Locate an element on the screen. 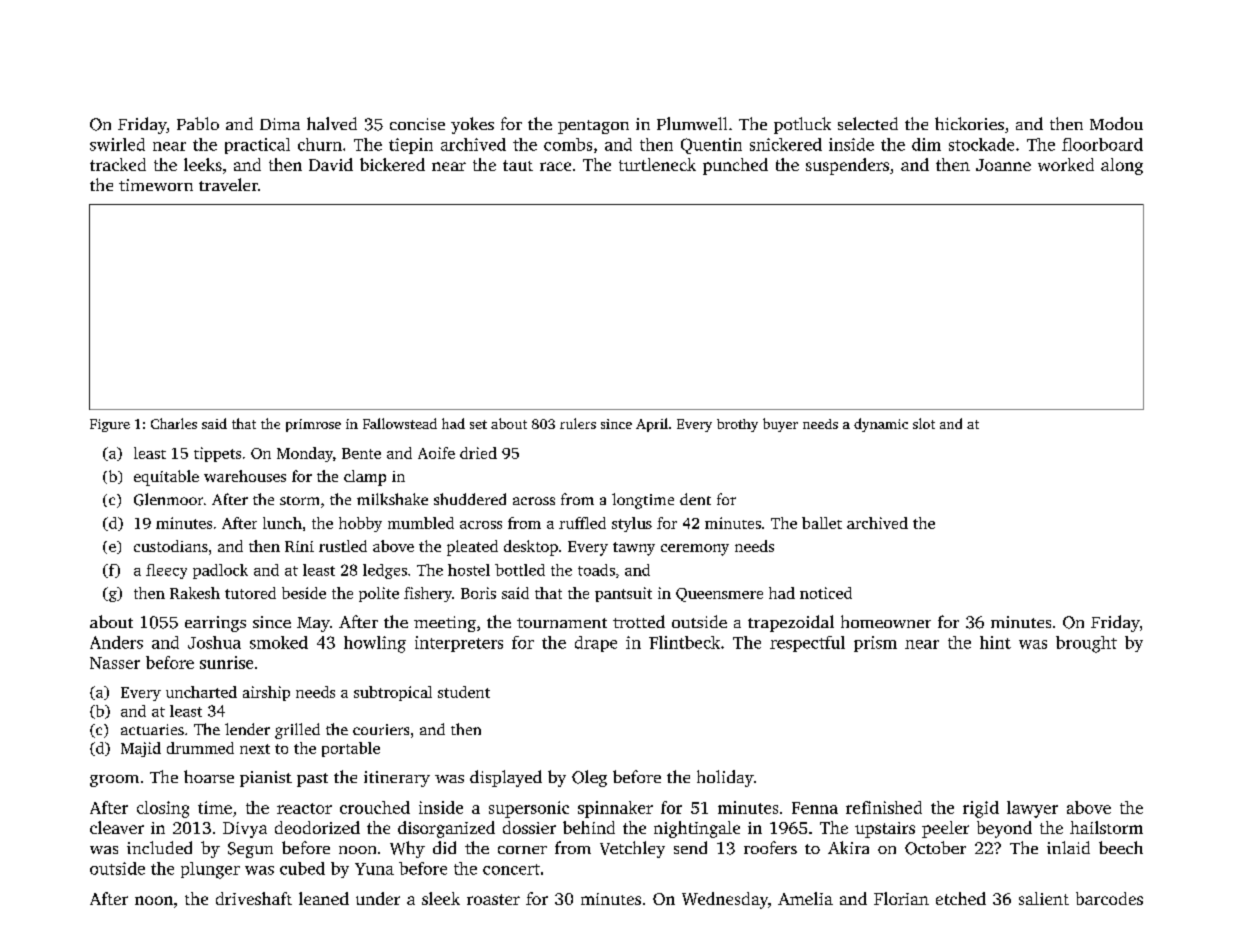 The height and width of the screenshot is (952, 1233). Wednesday is located at coordinates (725, 900).
